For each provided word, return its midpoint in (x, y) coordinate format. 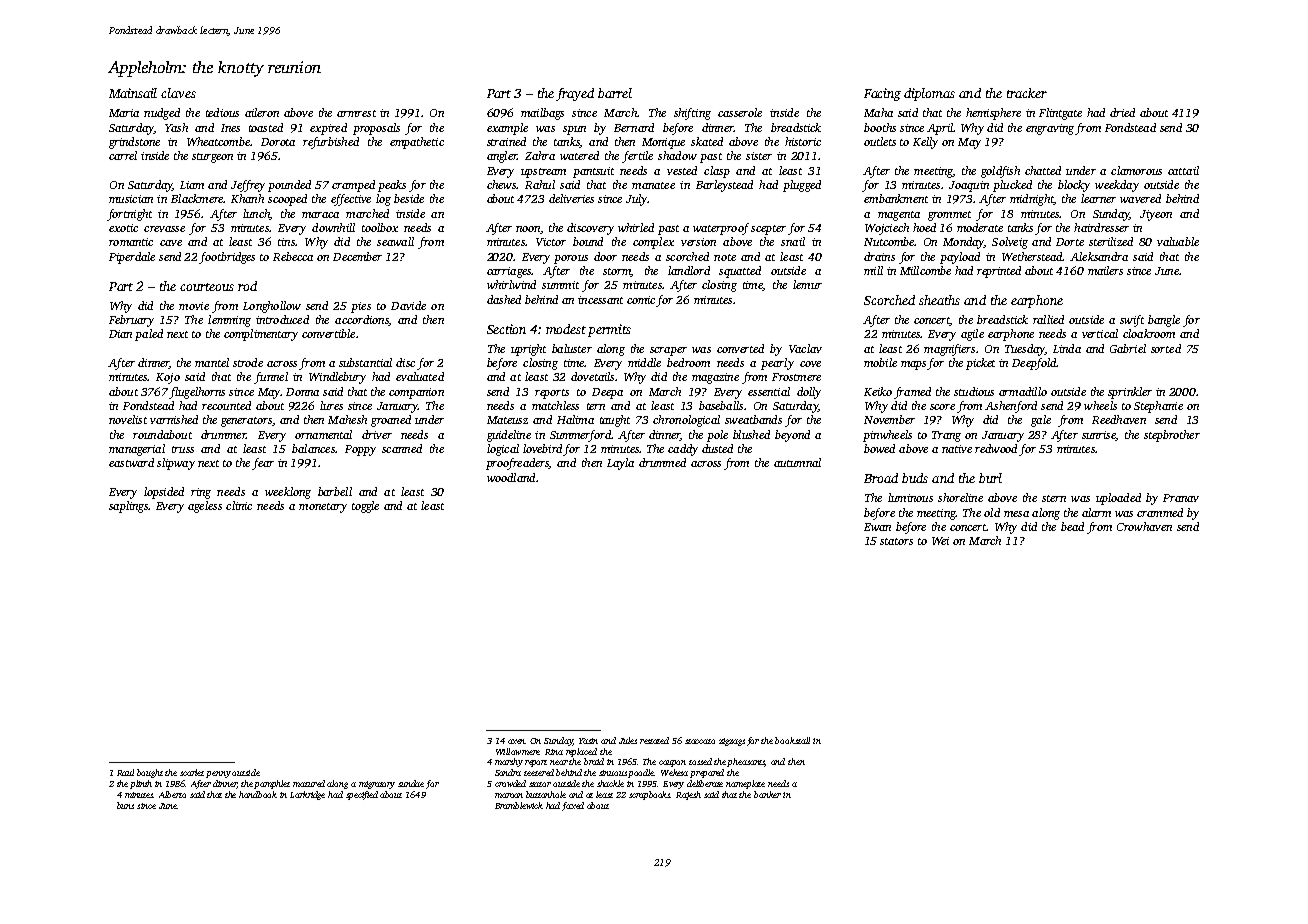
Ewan (877, 527)
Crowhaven (1144, 526)
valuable (1178, 241)
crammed (1160, 512)
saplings (128, 507)
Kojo (168, 378)
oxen (517, 741)
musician (131, 199)
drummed (662, 462)
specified (362, 795)
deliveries (571, 198)
